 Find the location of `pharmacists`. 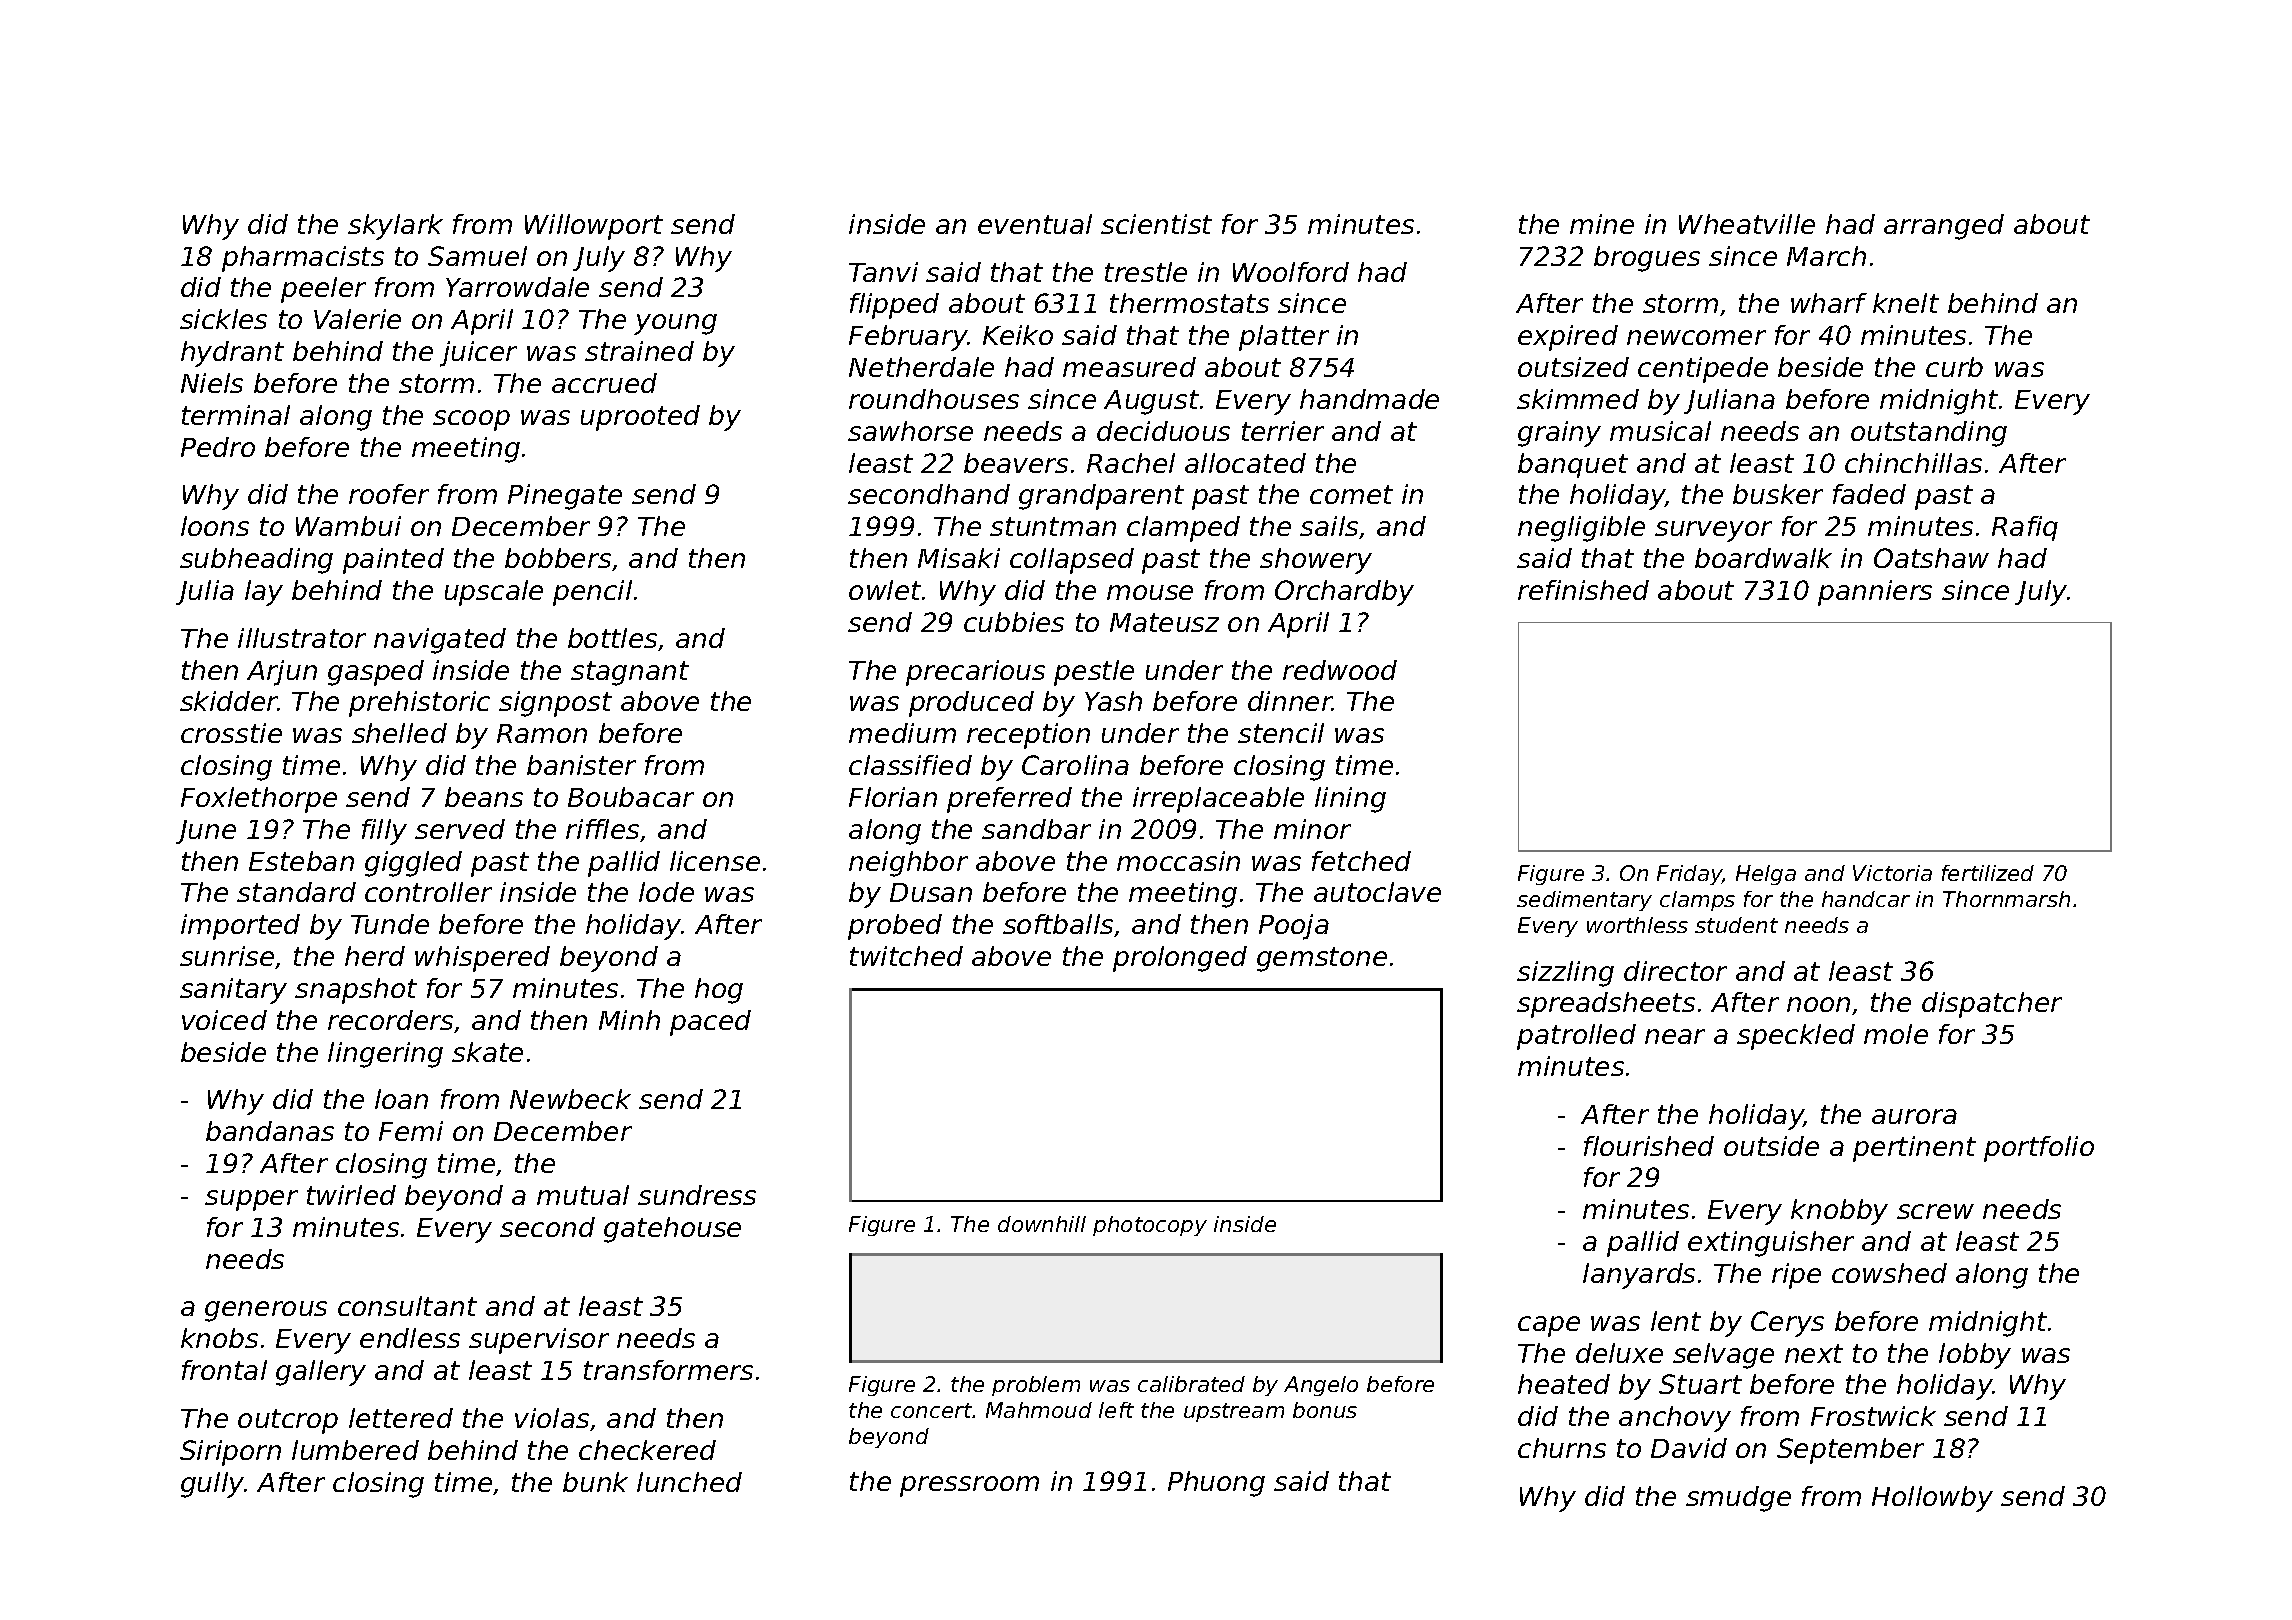

pharmacists is located at coordinates (303, 259).
